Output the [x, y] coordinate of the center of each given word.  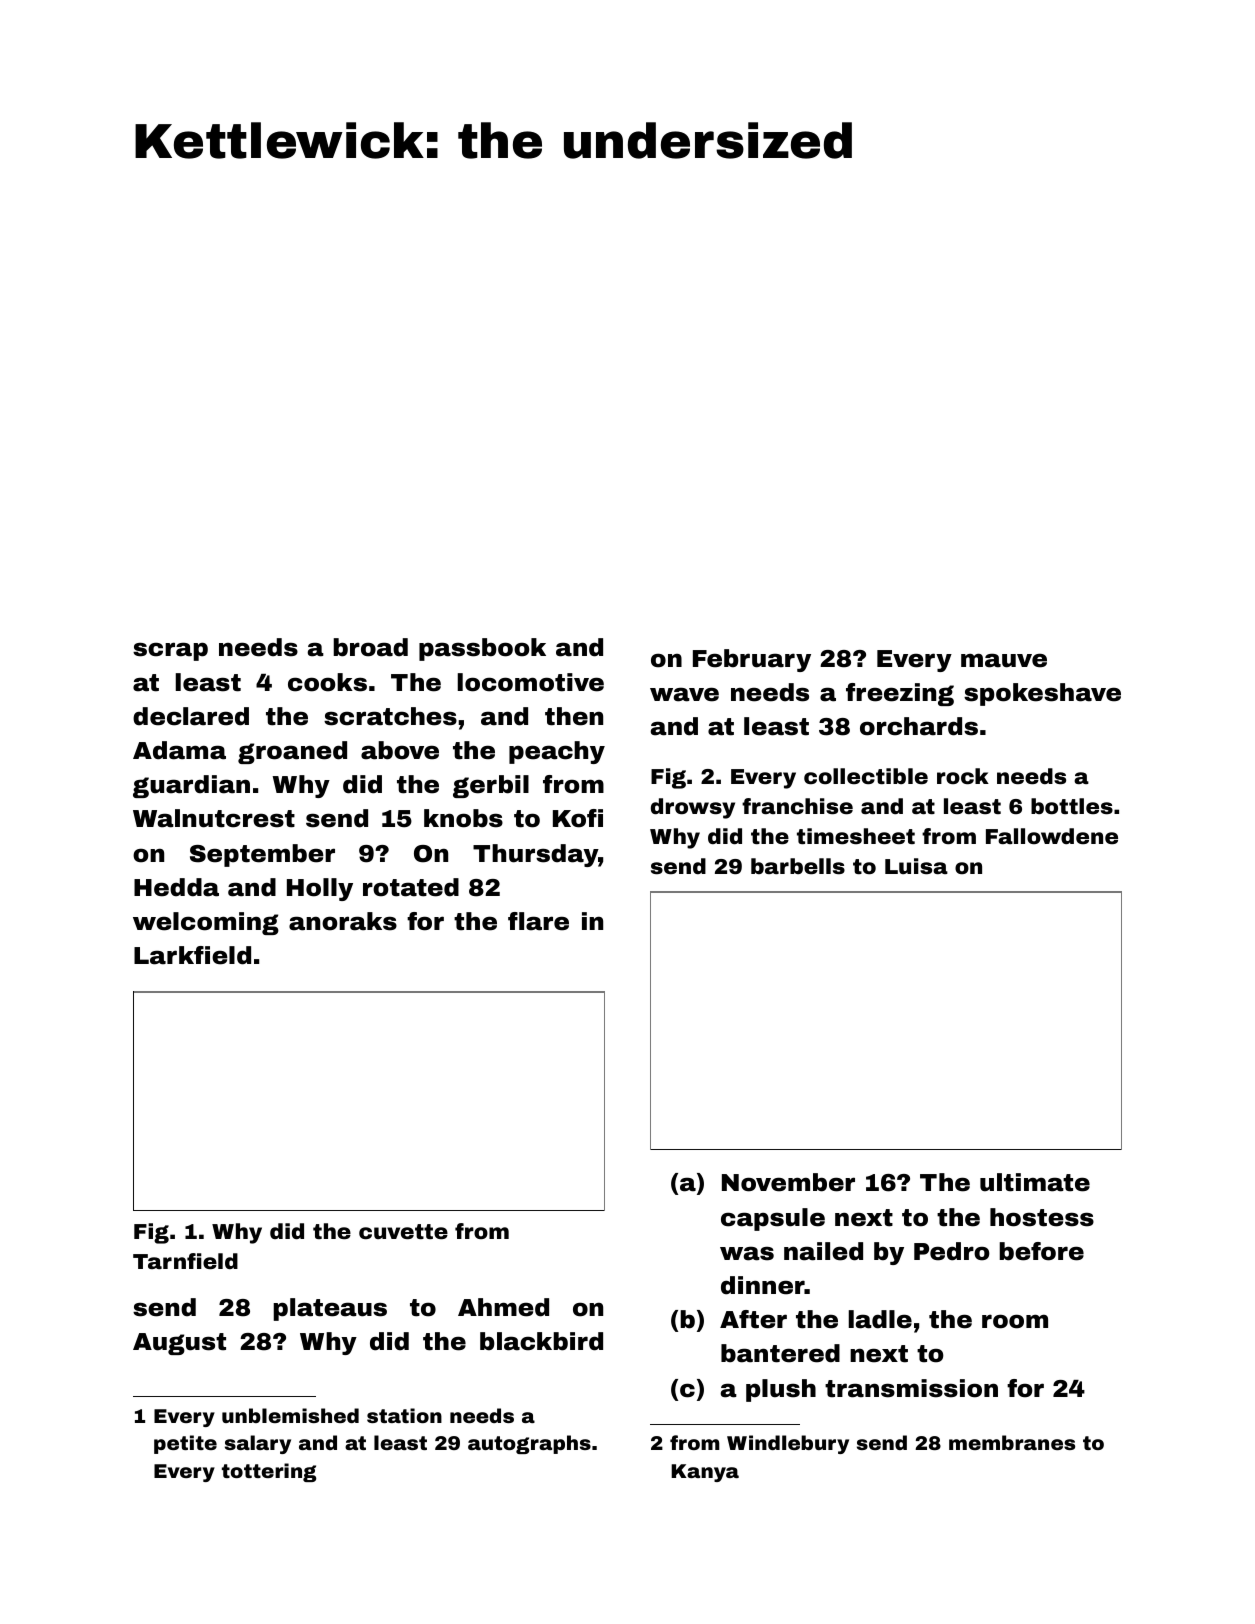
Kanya [705, 1473]
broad [370, 647]
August [179, 1344]
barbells [798, 866]
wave [684, 694]
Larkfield [192, 955]
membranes [1012, 1442]
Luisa [916, 866]
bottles [1072, 806]
